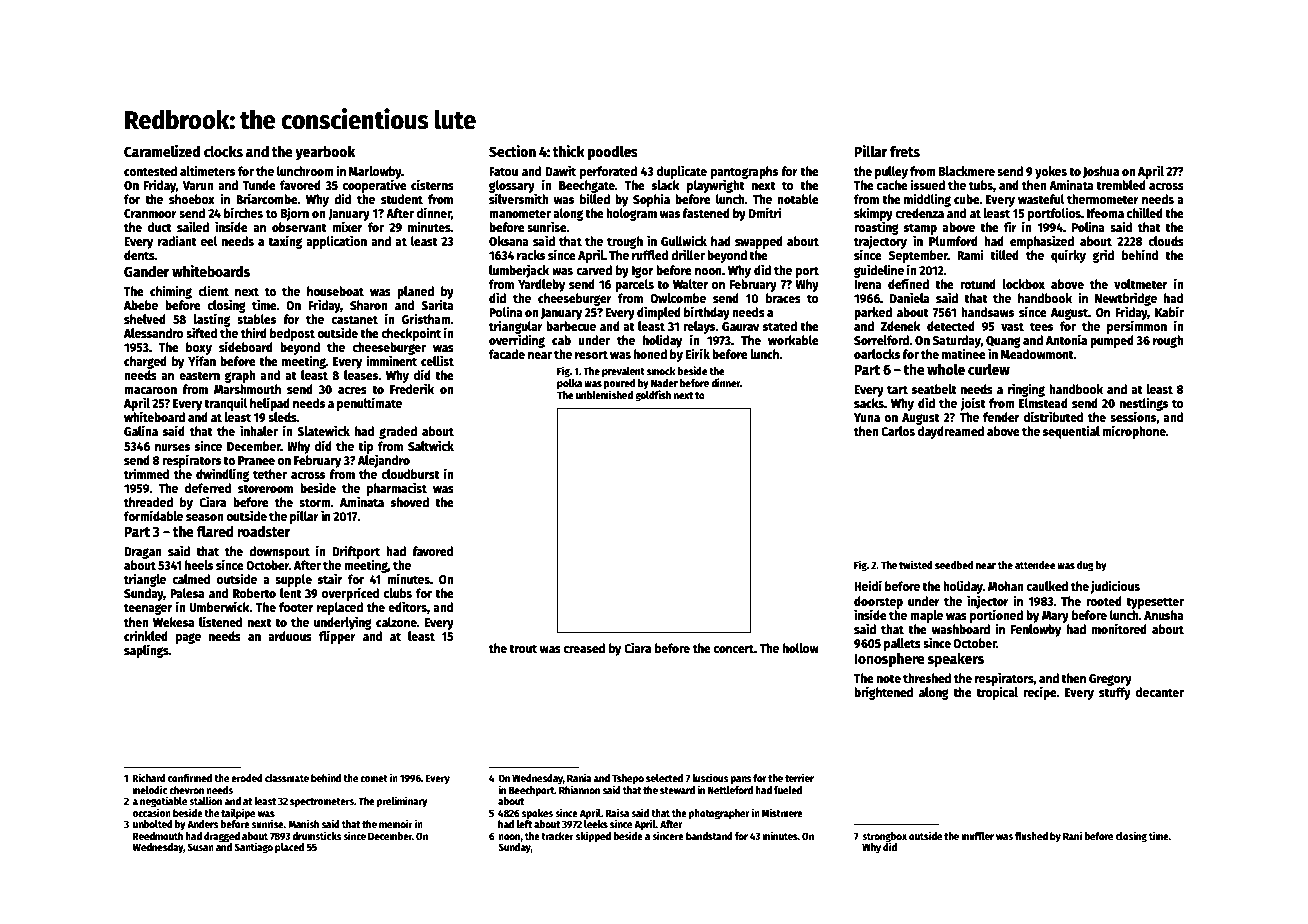 Image resolution: width=1308 pixels, height=924 pixels. I want to click on injector, so click(988, 602).
